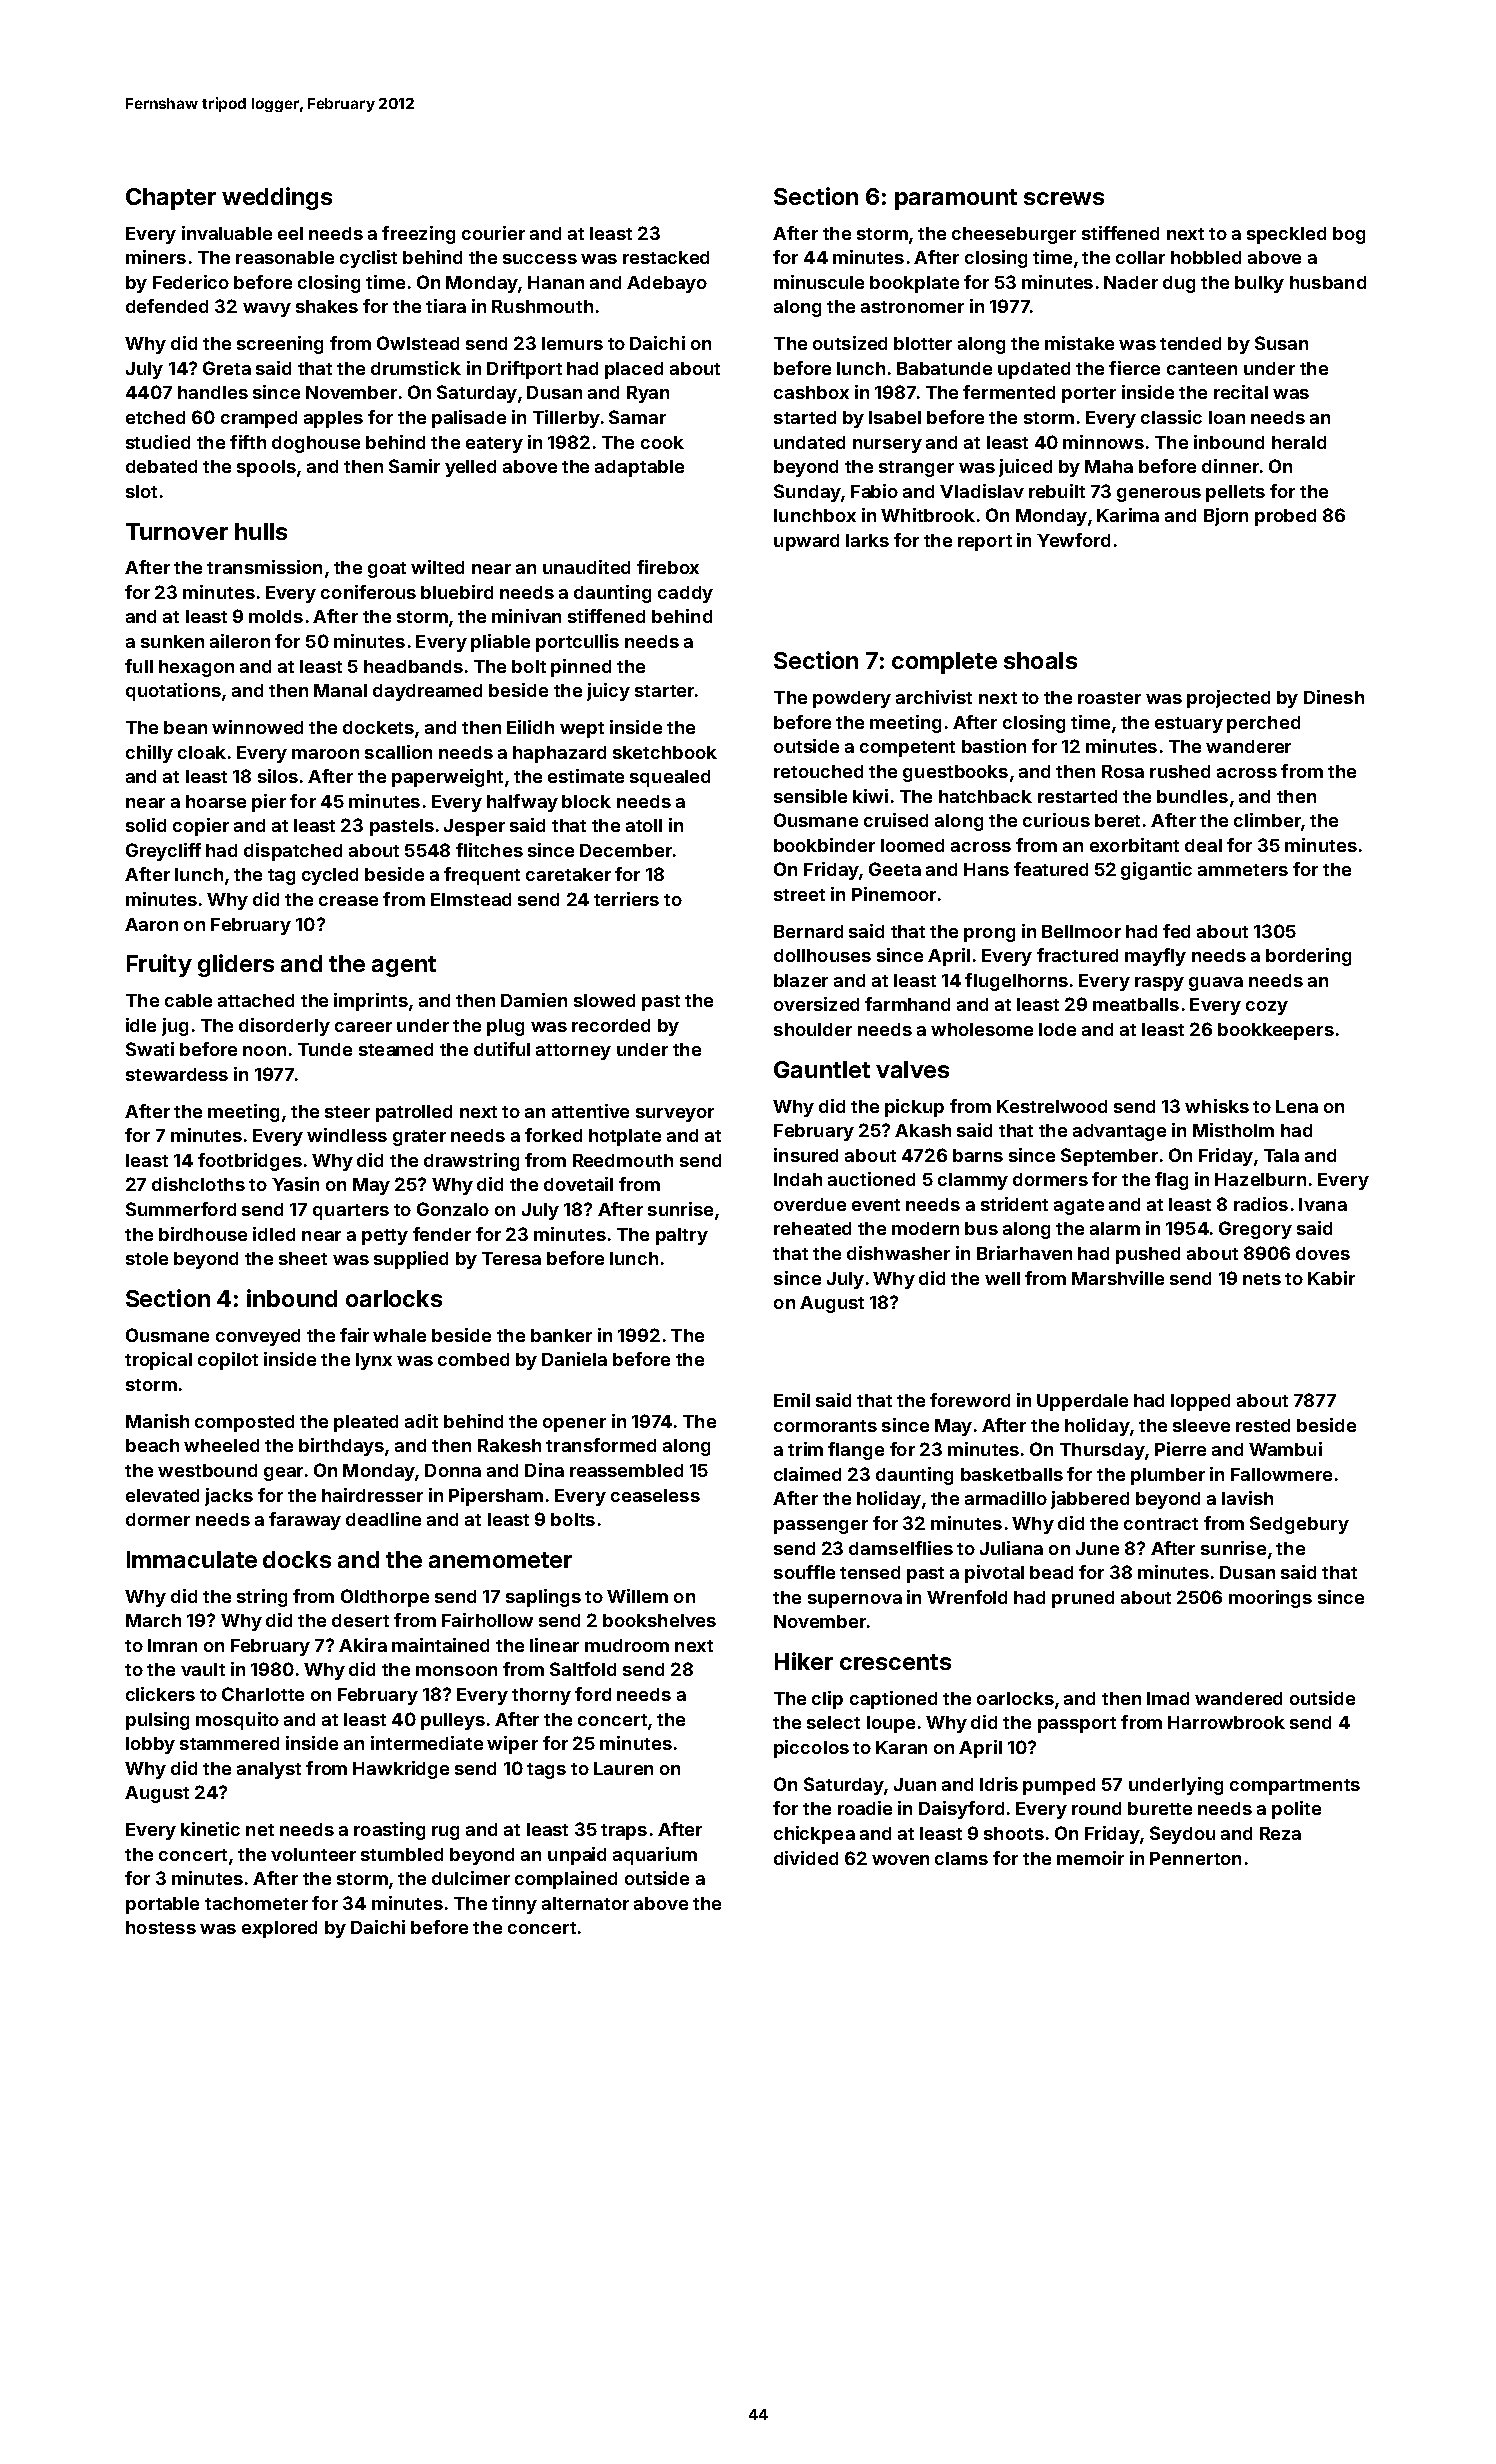 The image size is (1496, 2464). I want to click on ammeters, so click(1243, 870).
